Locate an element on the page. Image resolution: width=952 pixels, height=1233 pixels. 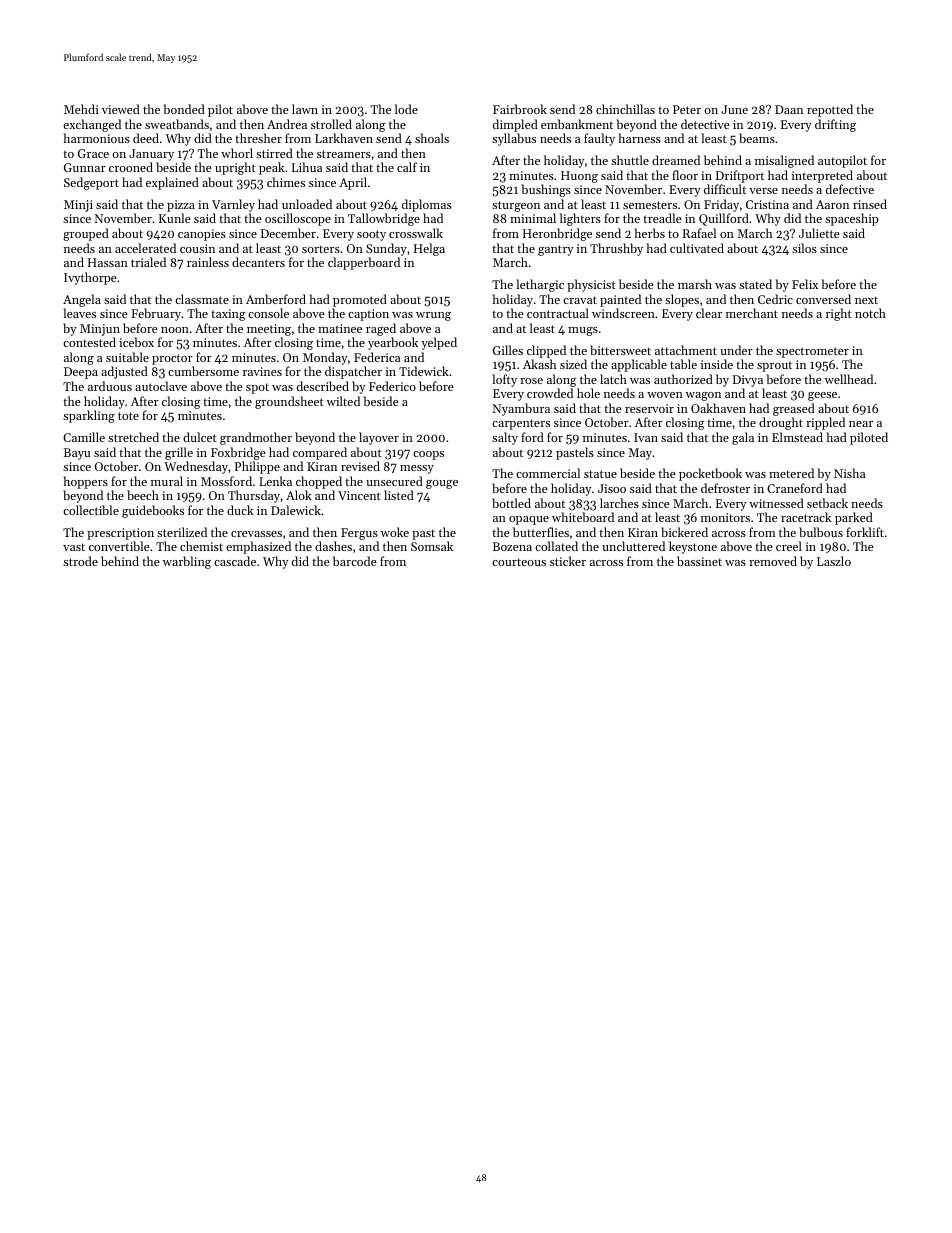
silos is located at coordinates (804, 248).
